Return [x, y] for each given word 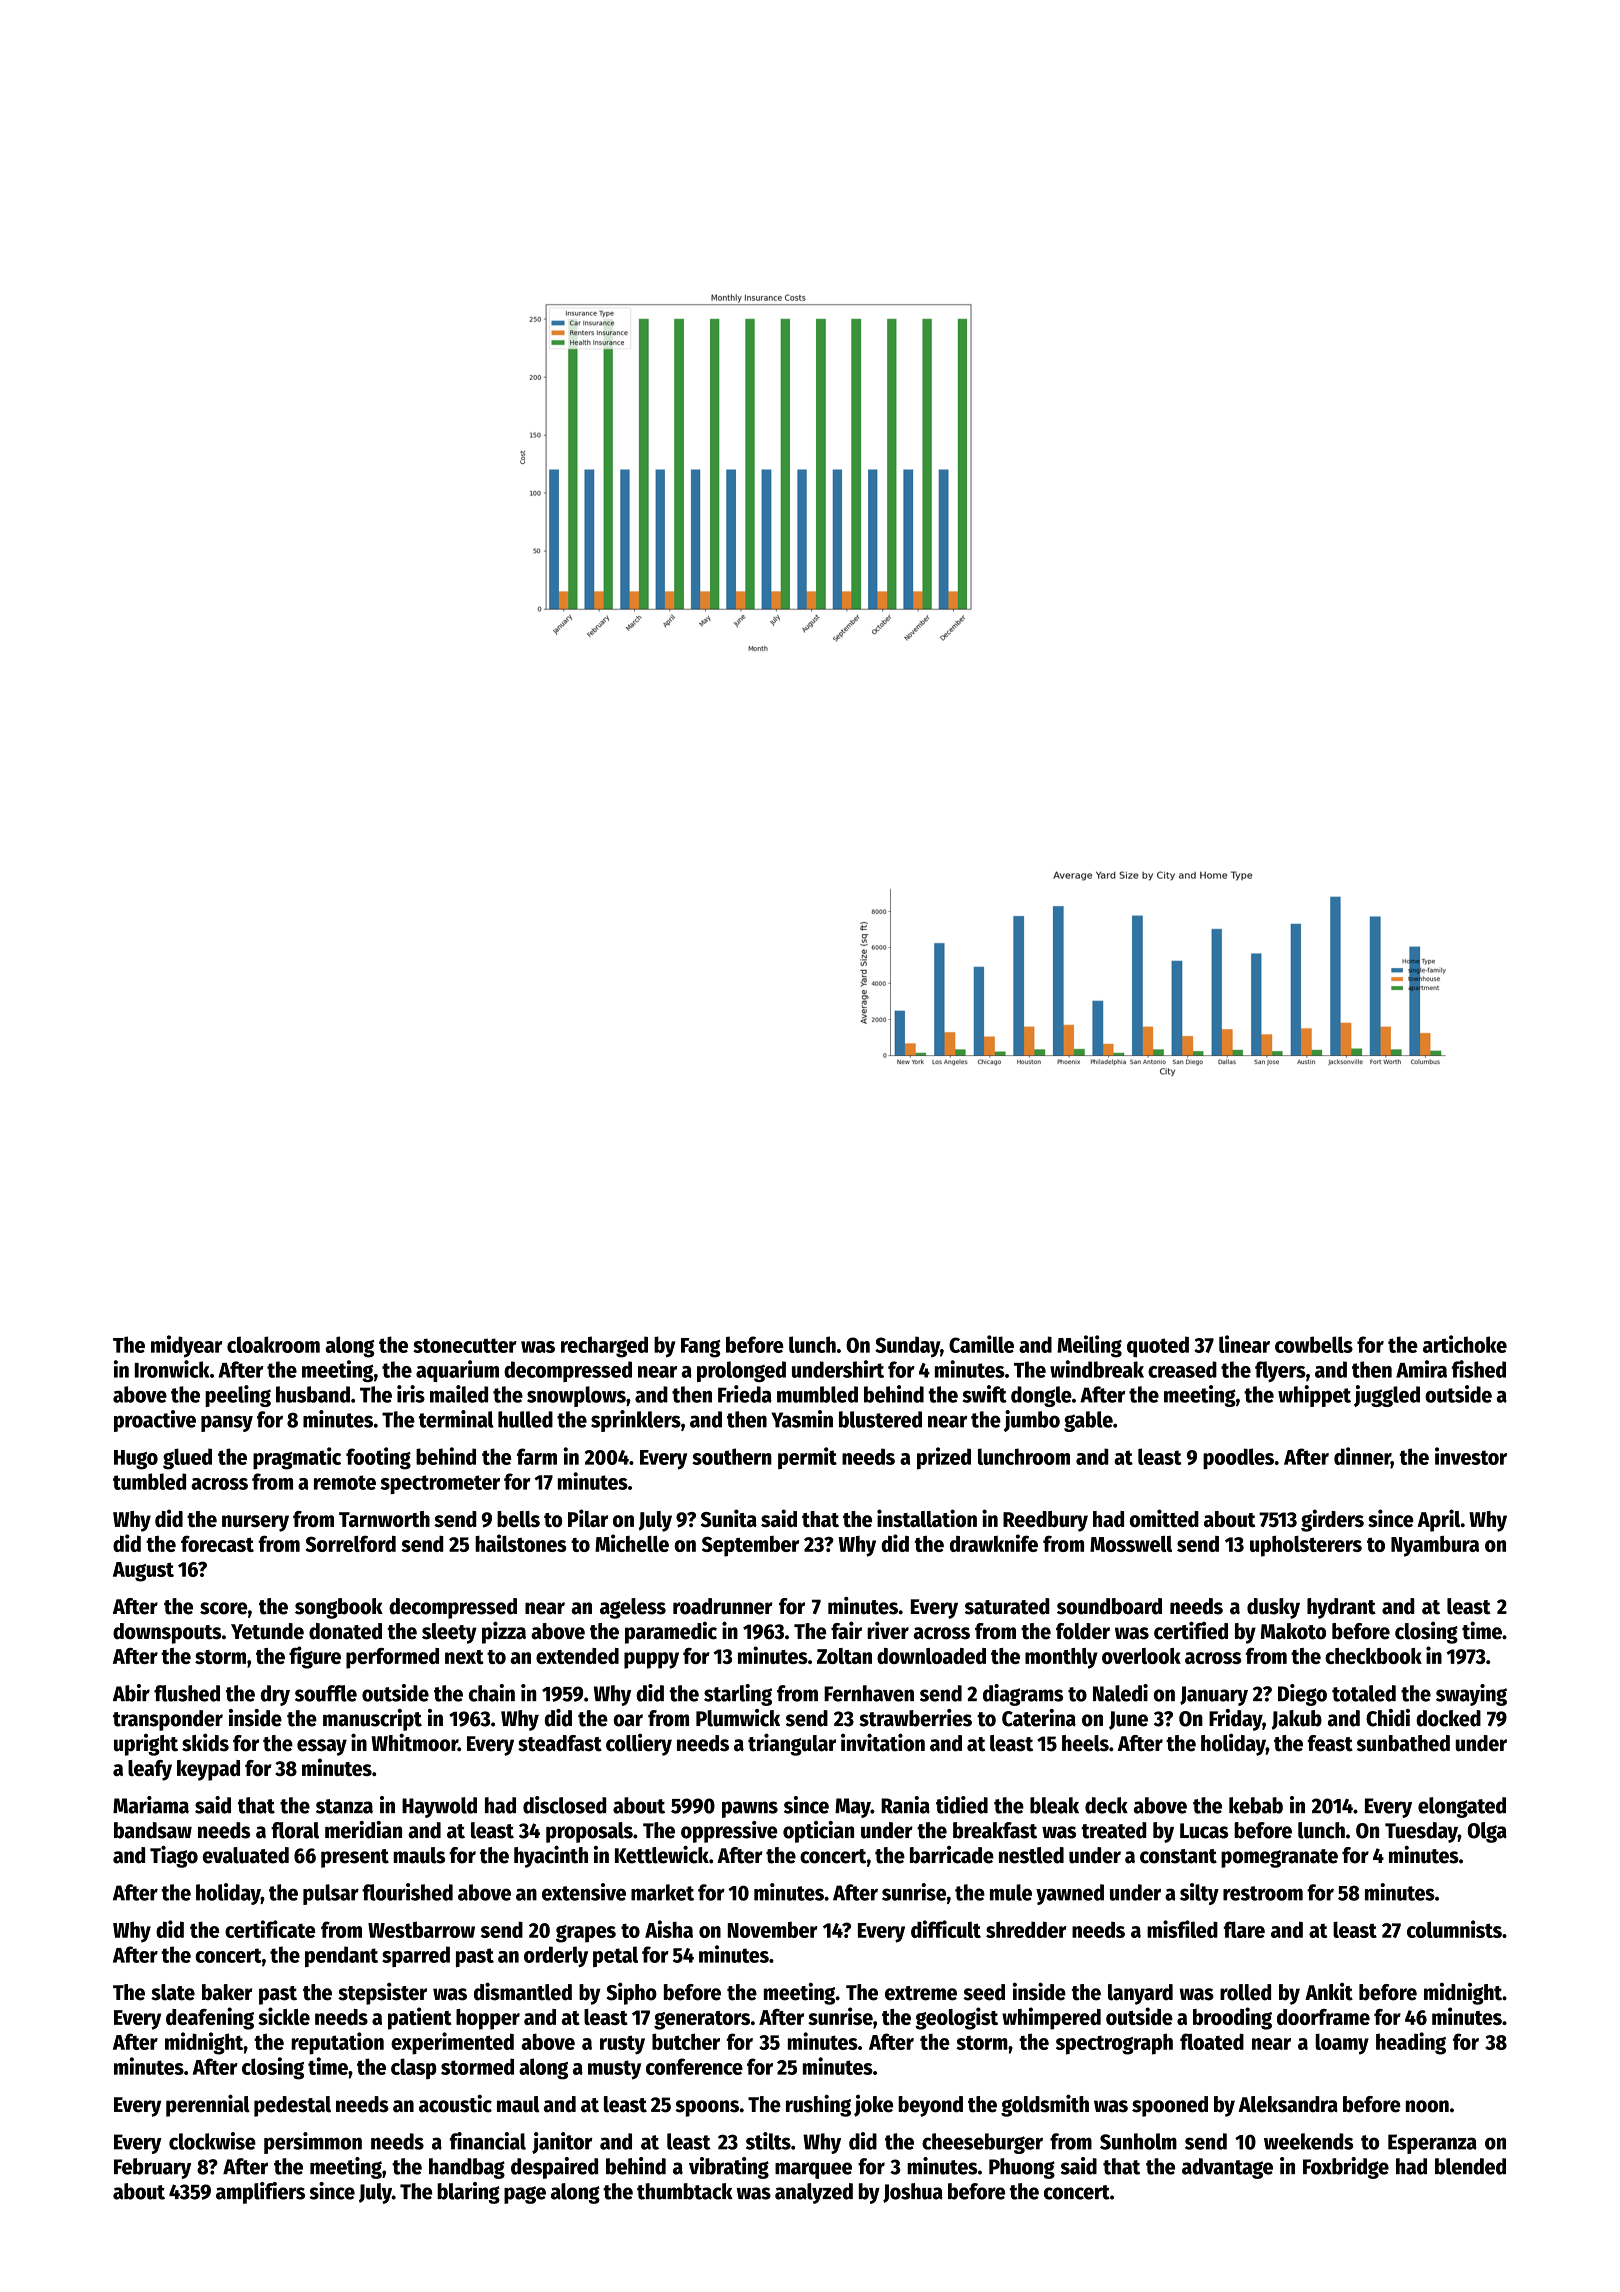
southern [732, 1456]
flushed [187, 1693]
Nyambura [1435, 1546]
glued [187, 1459]
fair [846, 1630]
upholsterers [1306, 1546]
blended [1470, 2166]
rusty [622, 2045]
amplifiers [260, 2193]
